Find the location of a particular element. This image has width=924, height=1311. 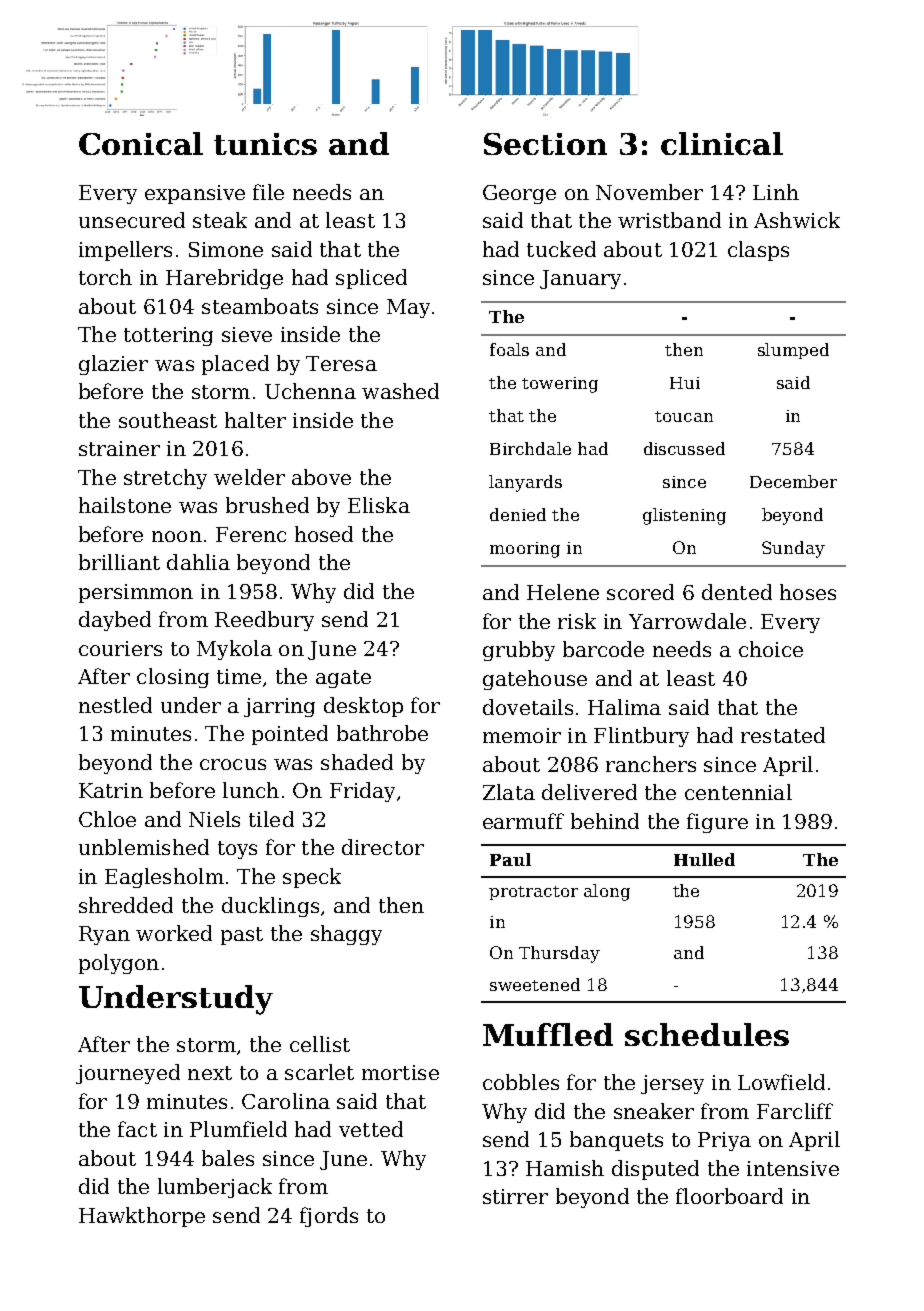

Linh is located at coordinates (776, 192).
